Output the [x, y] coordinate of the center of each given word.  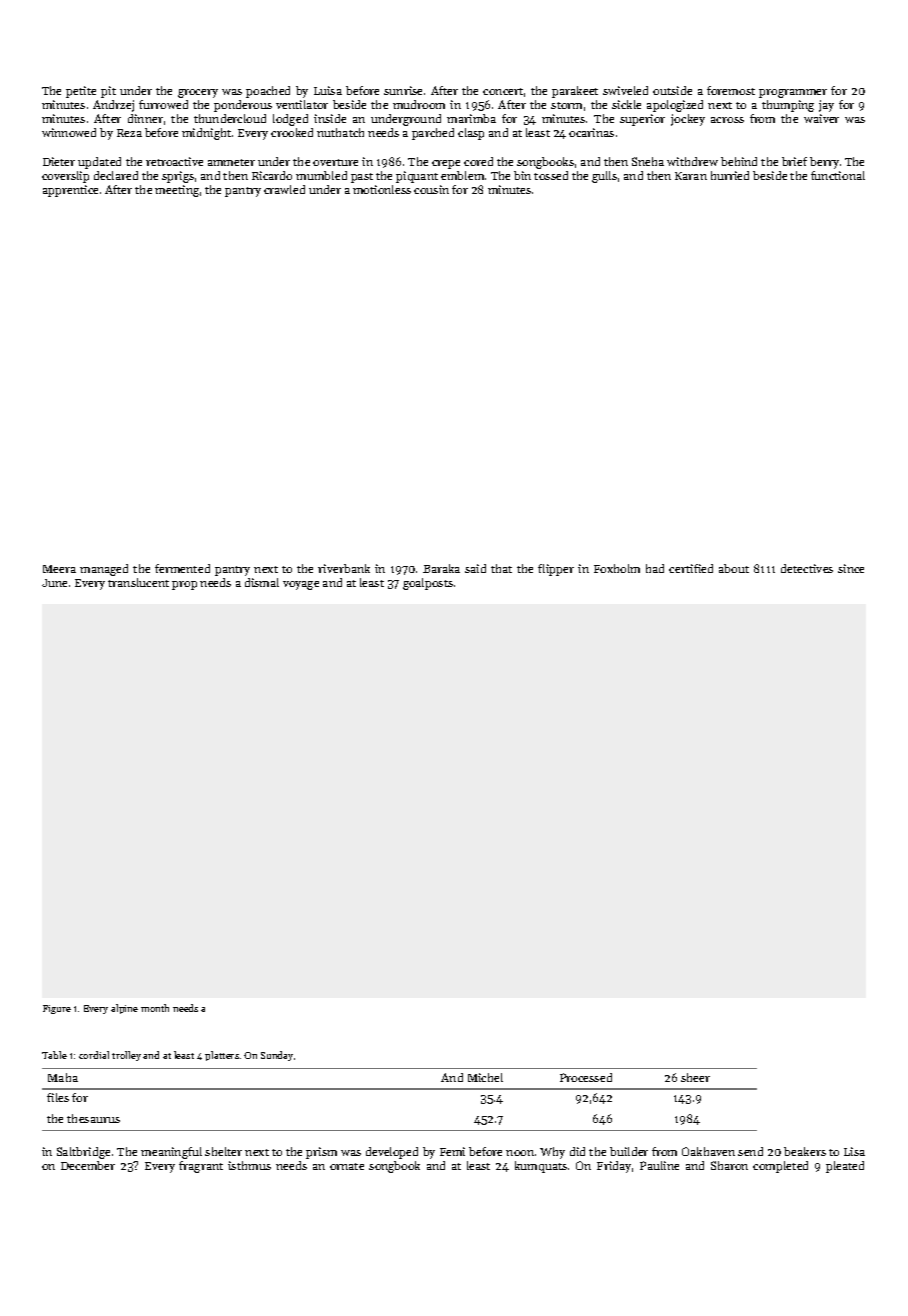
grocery [198, 93]
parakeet [575, 92]
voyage [301, 585]
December [88, 1165]
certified [691, 568]
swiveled [625, 90]
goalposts [428, 584]
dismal [262, 582]
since [851, 568]
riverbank [344, 568]
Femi [452, 1151]
